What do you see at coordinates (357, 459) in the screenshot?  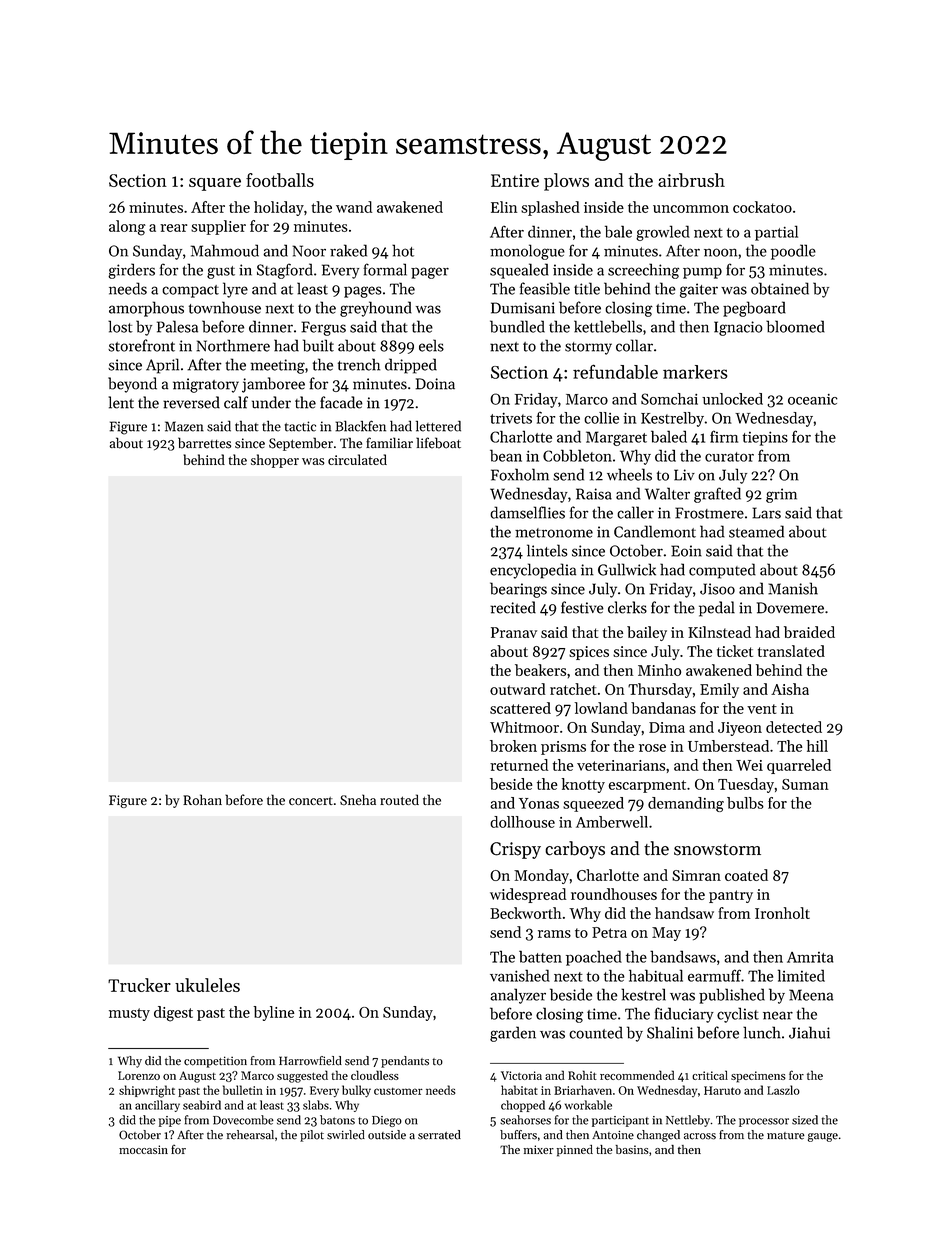 I see `circulated` at bounding box center [357, 459].
